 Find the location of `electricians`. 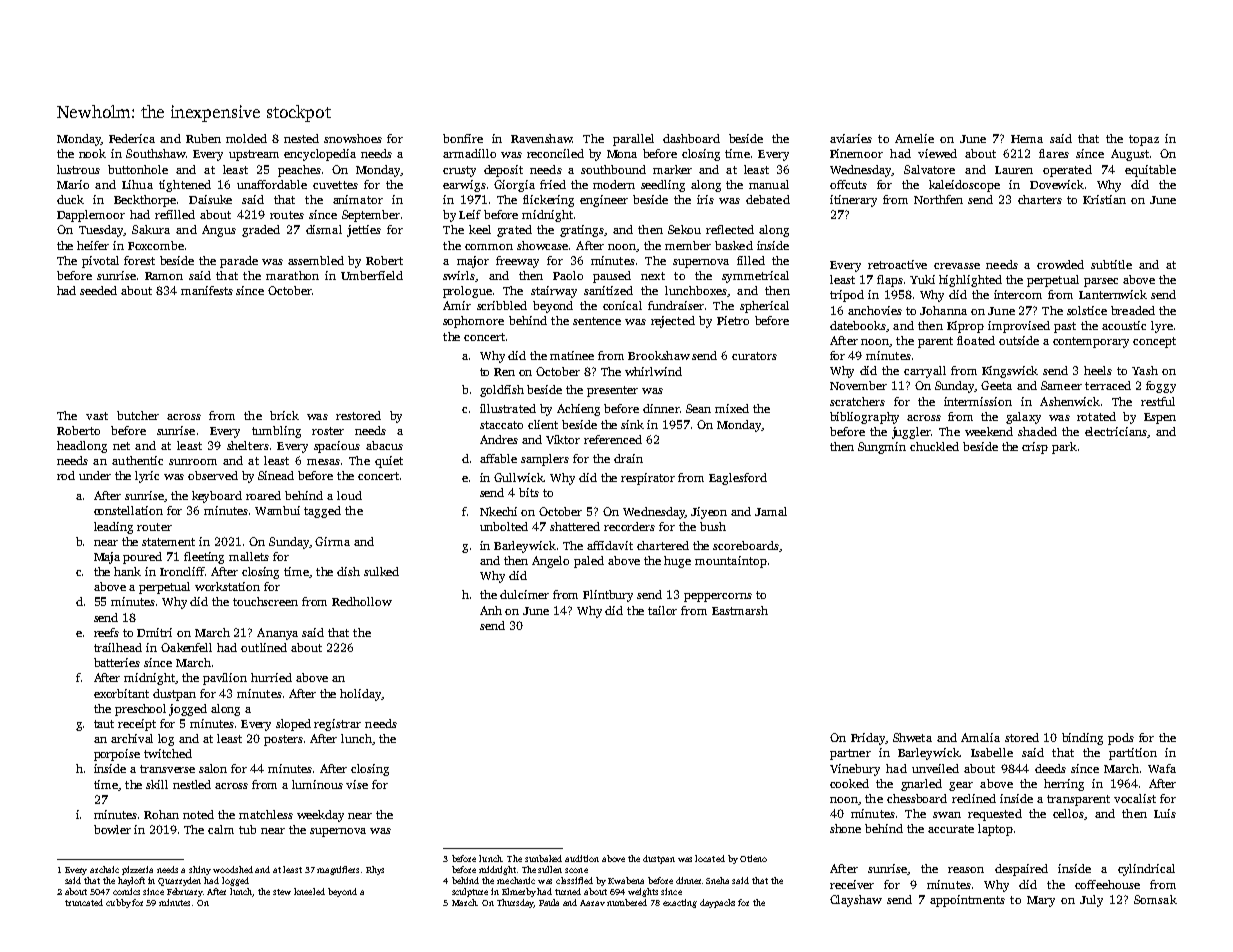

electricians is located at coordinates (1116, 431).
